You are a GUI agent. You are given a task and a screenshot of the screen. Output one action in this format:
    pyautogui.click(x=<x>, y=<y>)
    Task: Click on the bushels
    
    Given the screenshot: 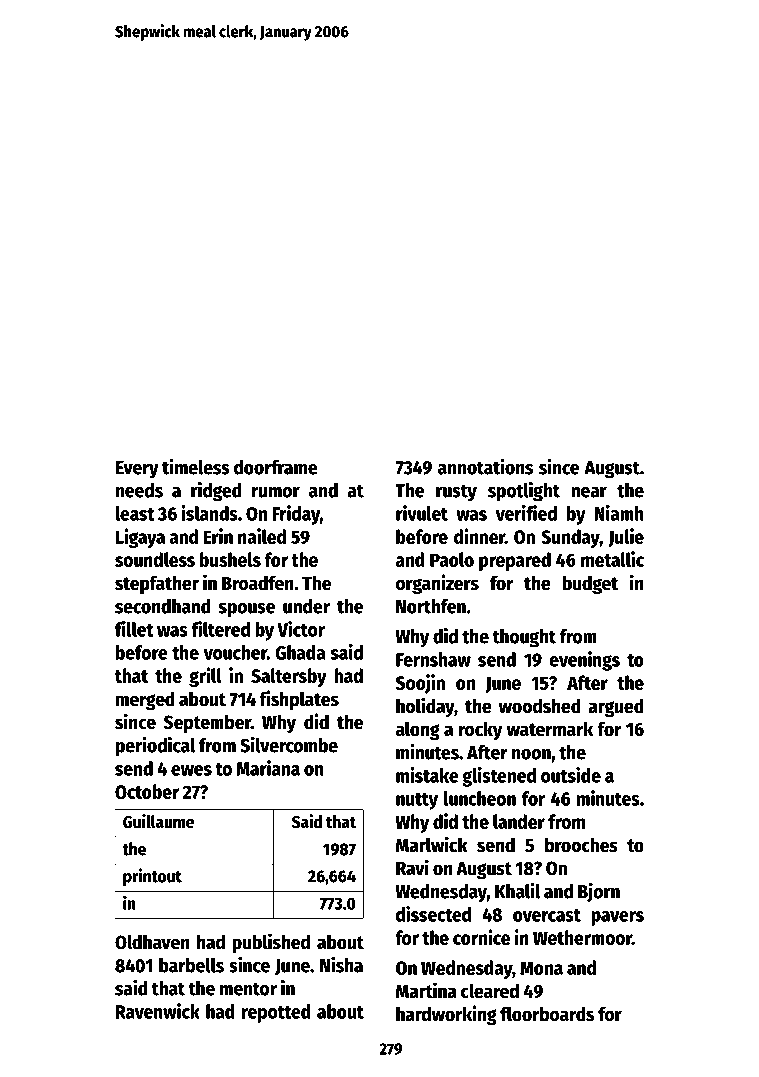 What is the action you would take?
    pyautogui.click(x=230, y=559)
